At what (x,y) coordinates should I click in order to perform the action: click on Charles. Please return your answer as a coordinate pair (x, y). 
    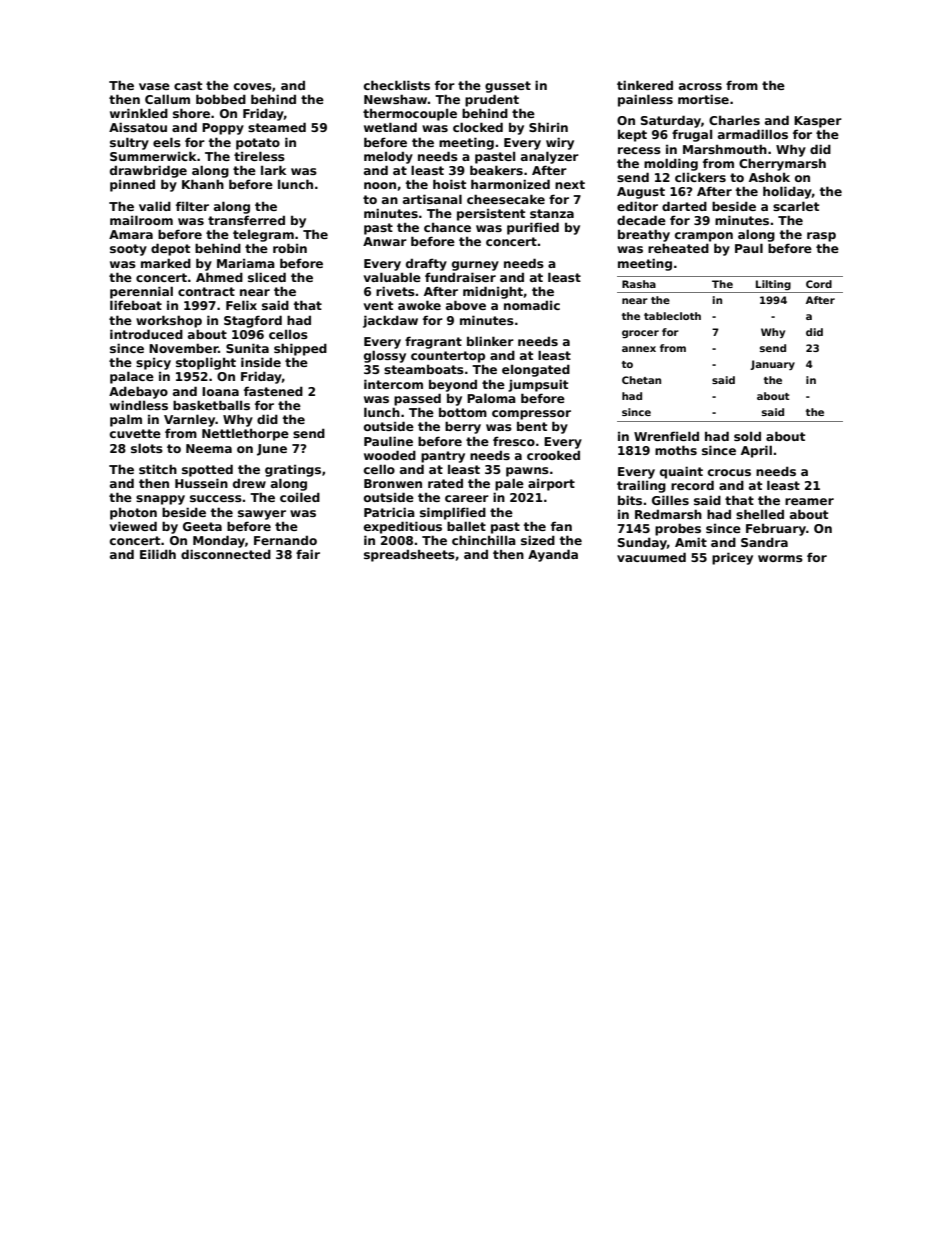
    Looking at the image, I should click on (734, 120).
